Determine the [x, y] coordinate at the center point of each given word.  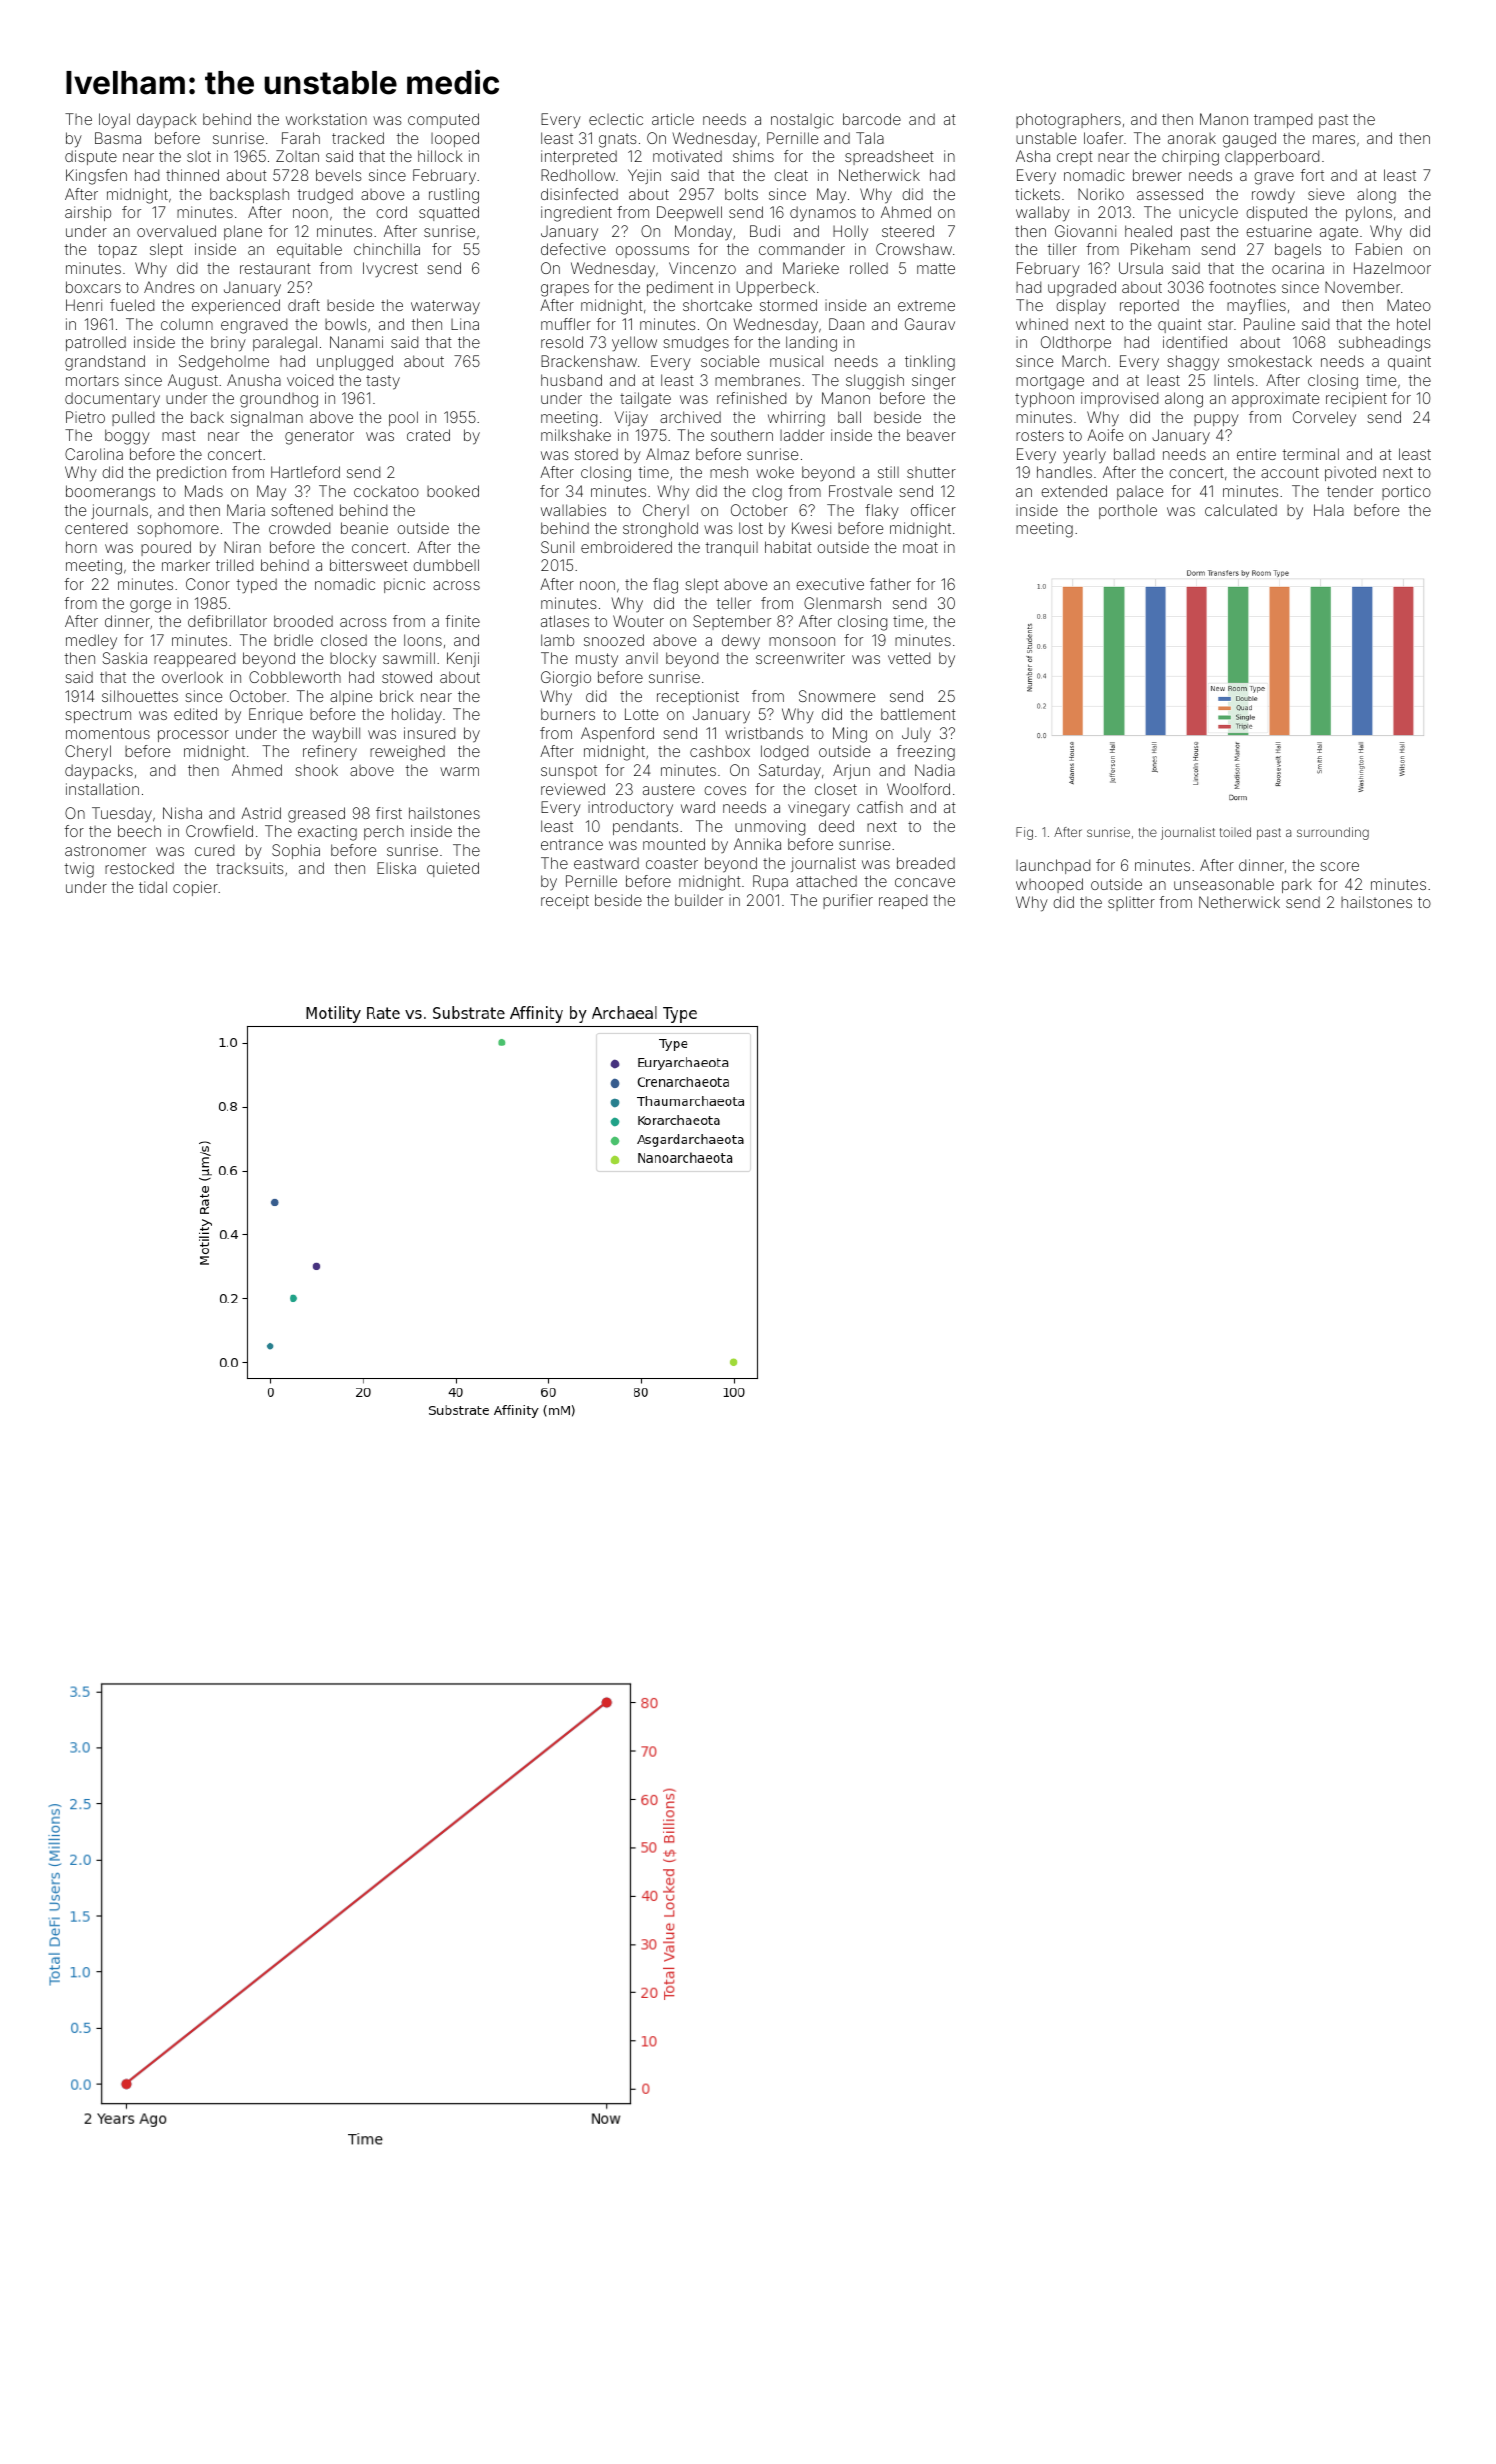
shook [316, 770]
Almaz [667, 454]
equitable [309, 250]
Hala [1329, 510]
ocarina [1298, 268]
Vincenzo [702, 268]
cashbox [720, 751]
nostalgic [802, 121]
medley [91, 642]
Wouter [638, 621]
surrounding [1333, 833]
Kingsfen [96, 177]
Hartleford [305, 472]
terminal [1310, 454]
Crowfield [219, 831]
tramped [1283, 120]
